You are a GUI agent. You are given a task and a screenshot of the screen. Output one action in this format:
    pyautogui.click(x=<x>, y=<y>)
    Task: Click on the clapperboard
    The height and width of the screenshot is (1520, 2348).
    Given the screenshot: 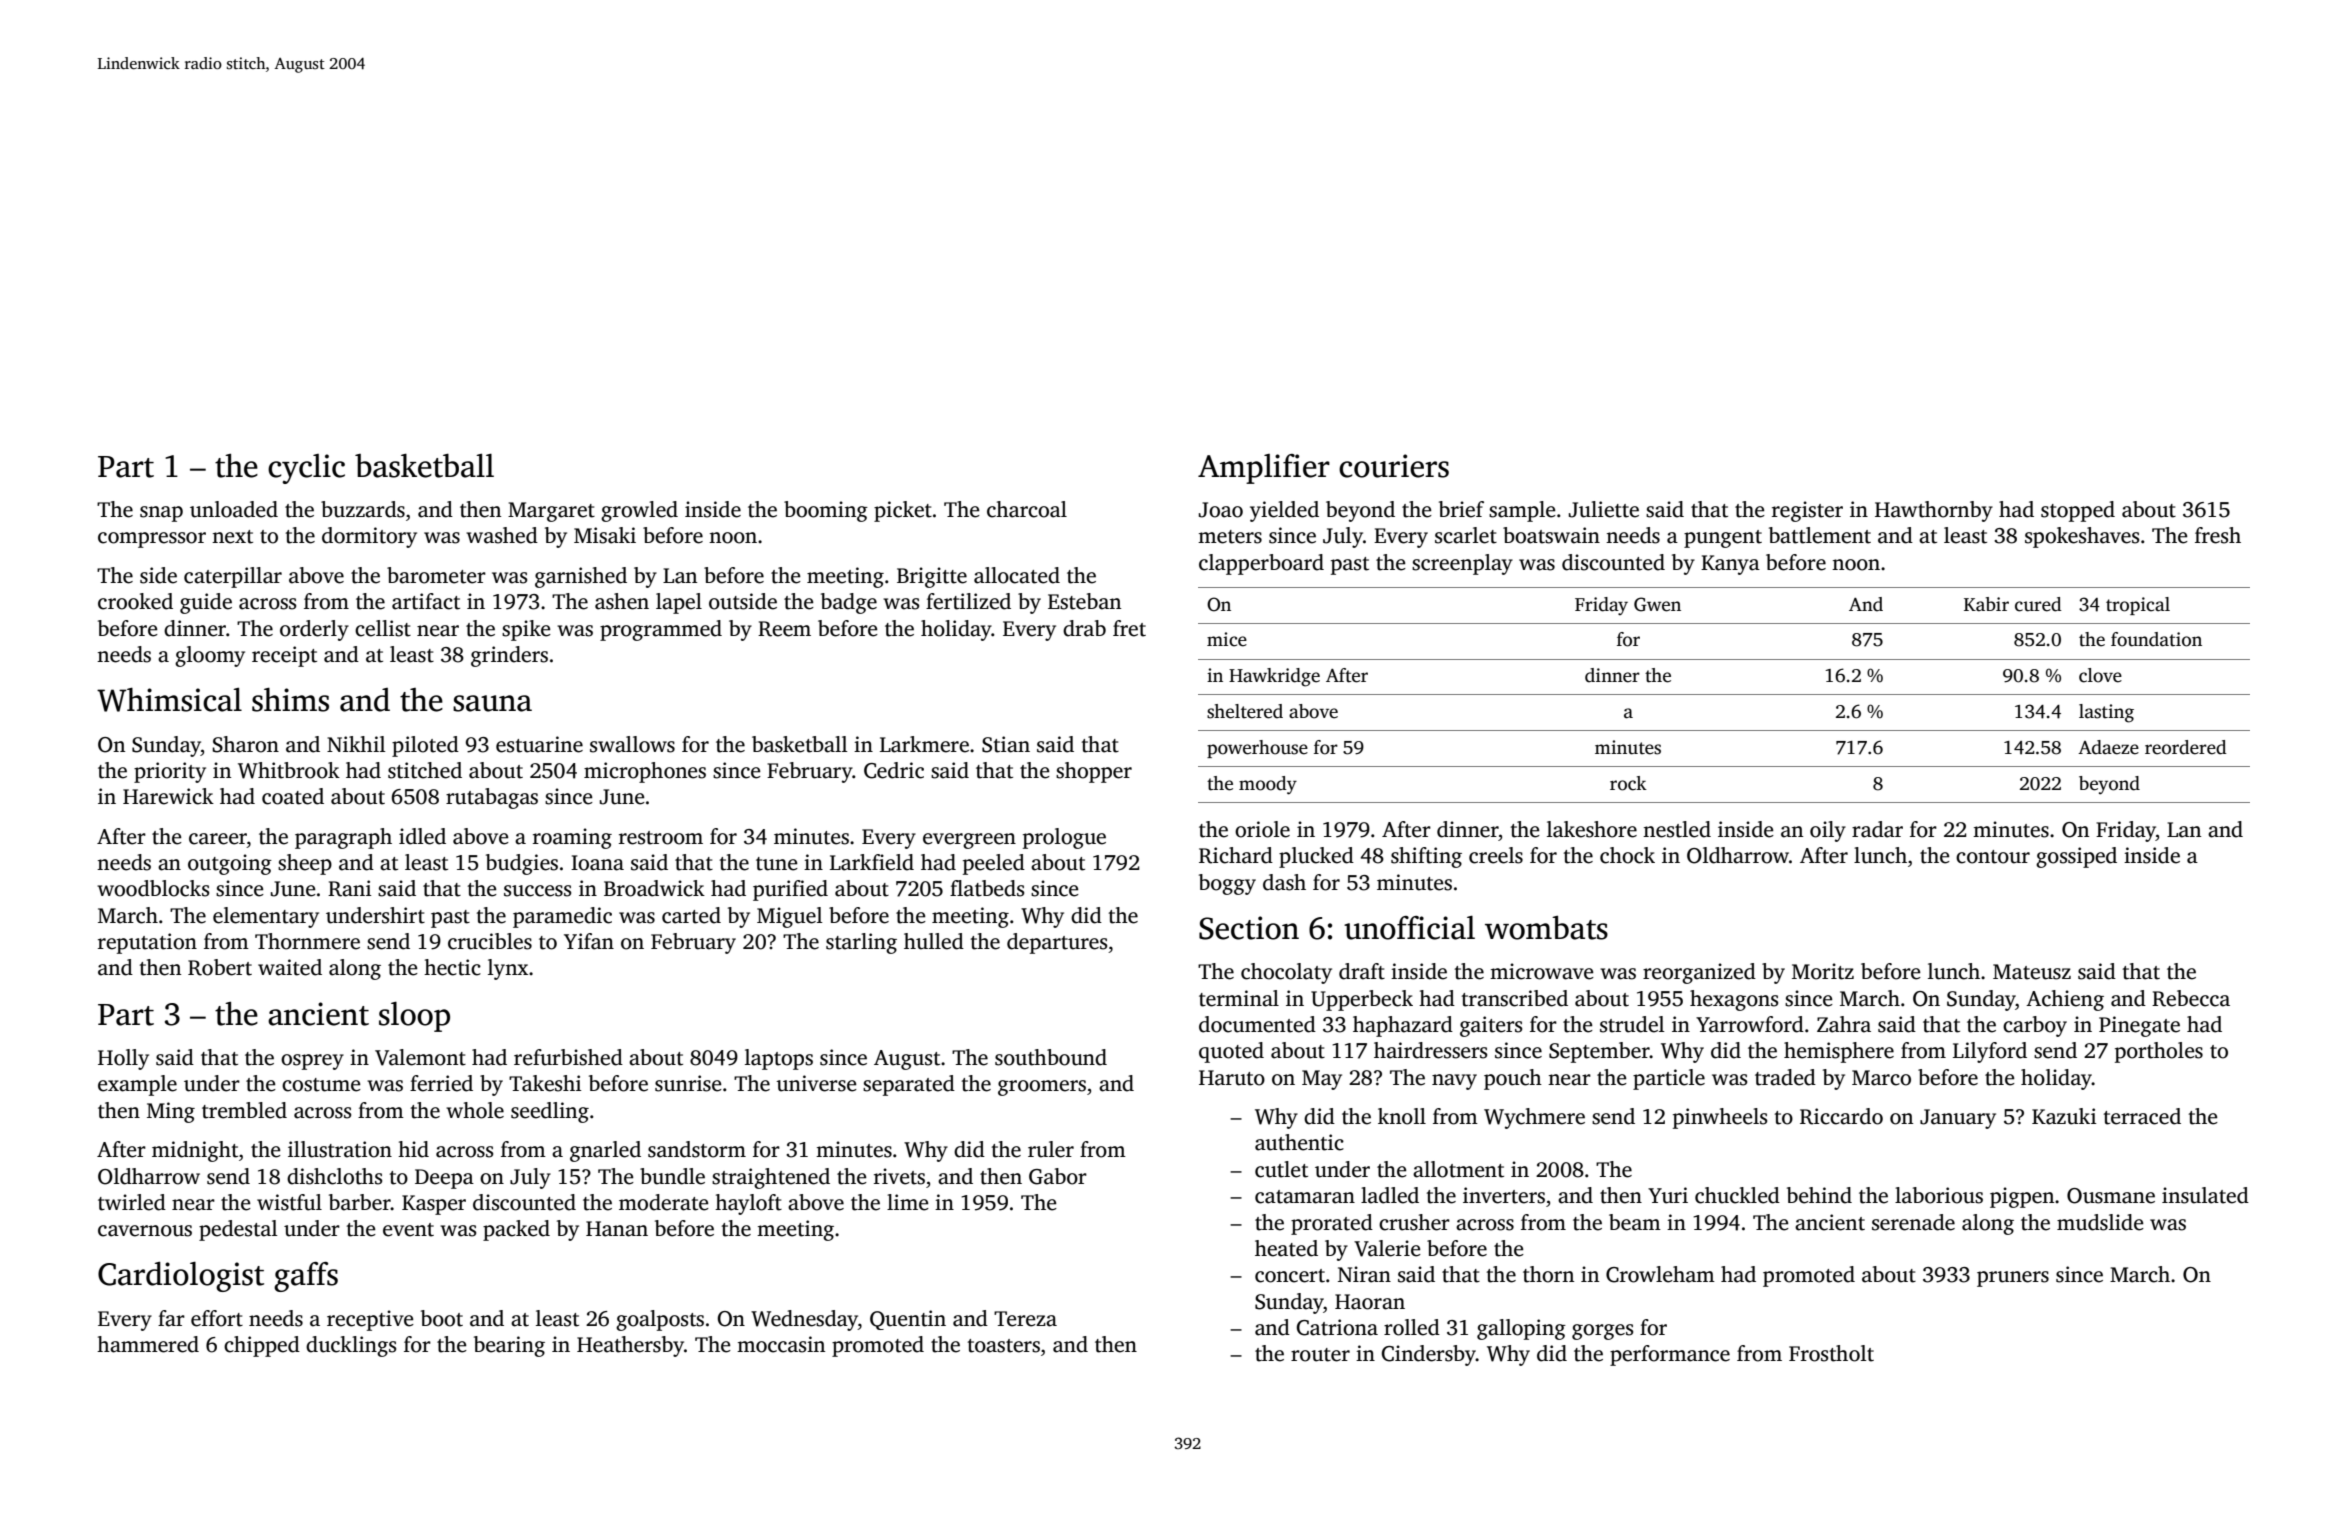 What is the action you would take?
    pyautogui.click(x=1261, y=564)
